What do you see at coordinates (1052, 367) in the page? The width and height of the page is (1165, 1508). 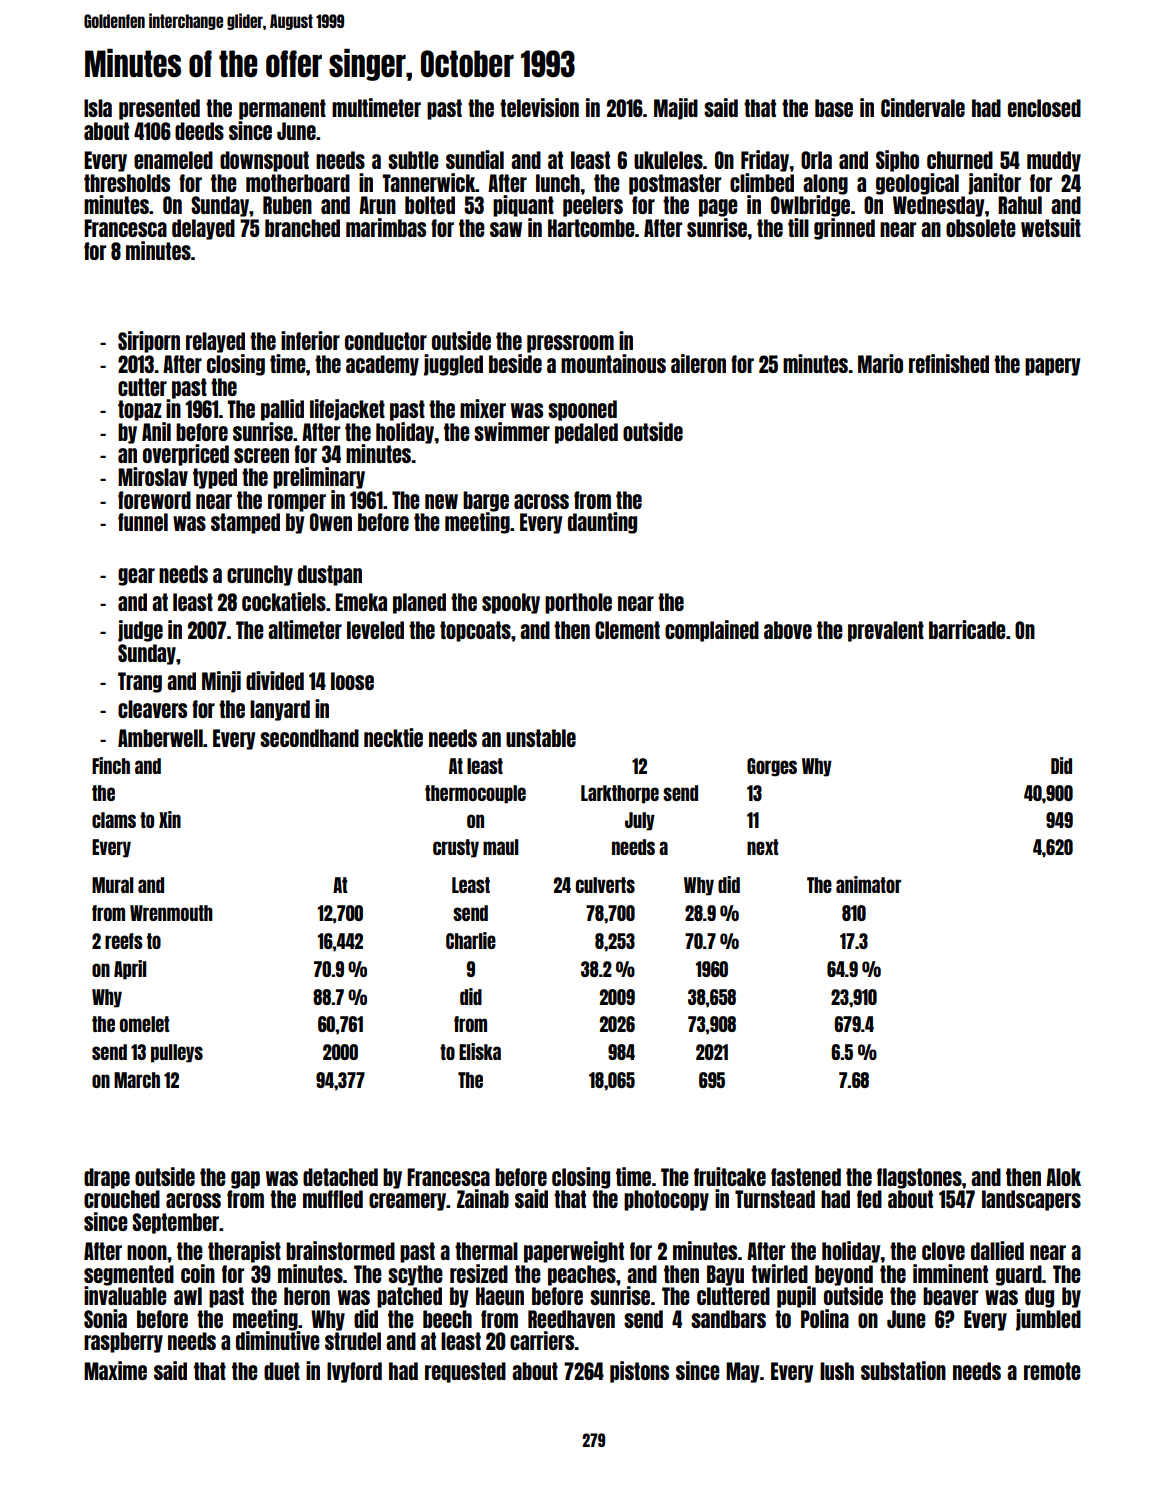 I see `papery` at bounding box center [1052, 367].
